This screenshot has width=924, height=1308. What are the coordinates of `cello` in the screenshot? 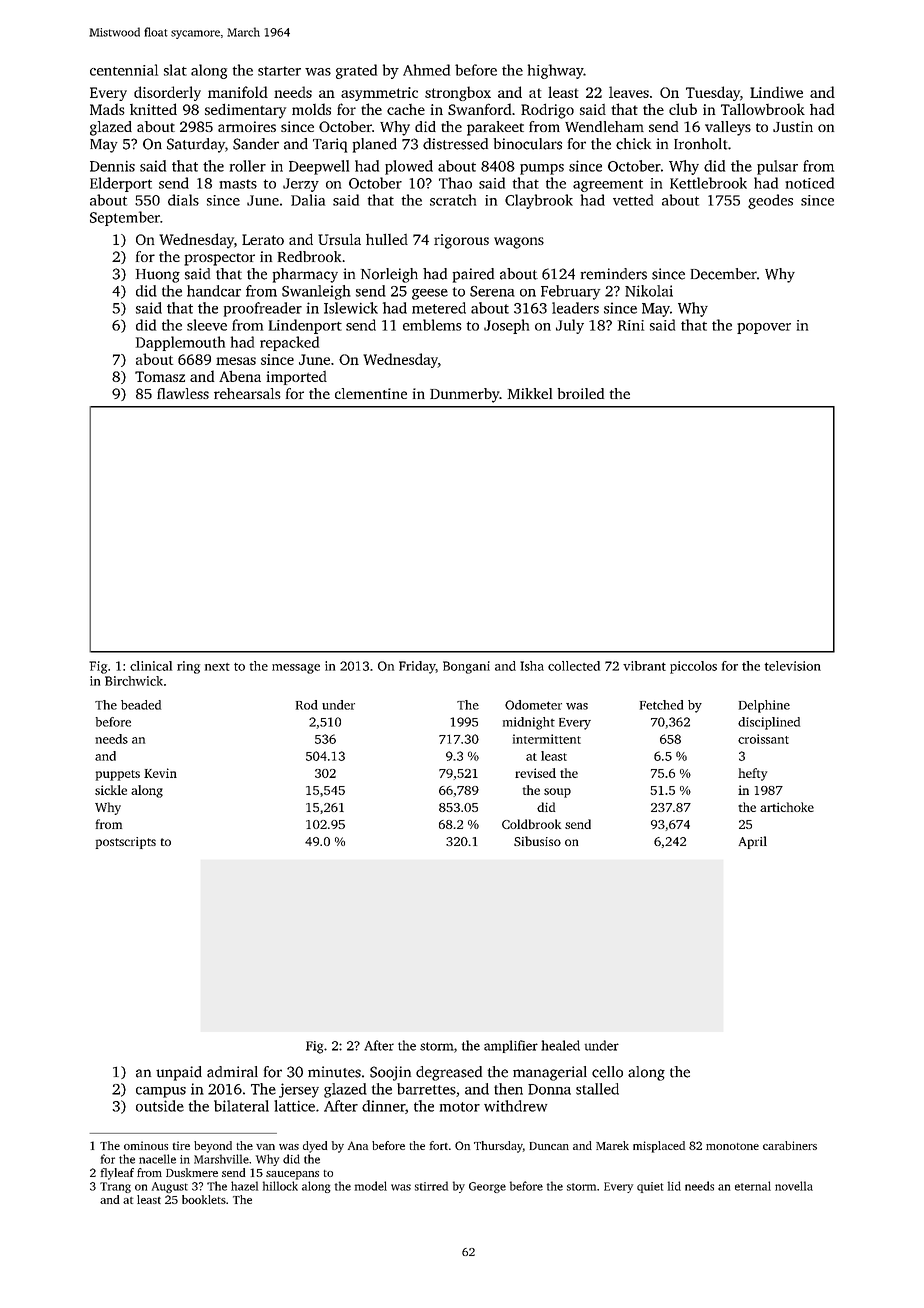 It's located at (607, 1072).
